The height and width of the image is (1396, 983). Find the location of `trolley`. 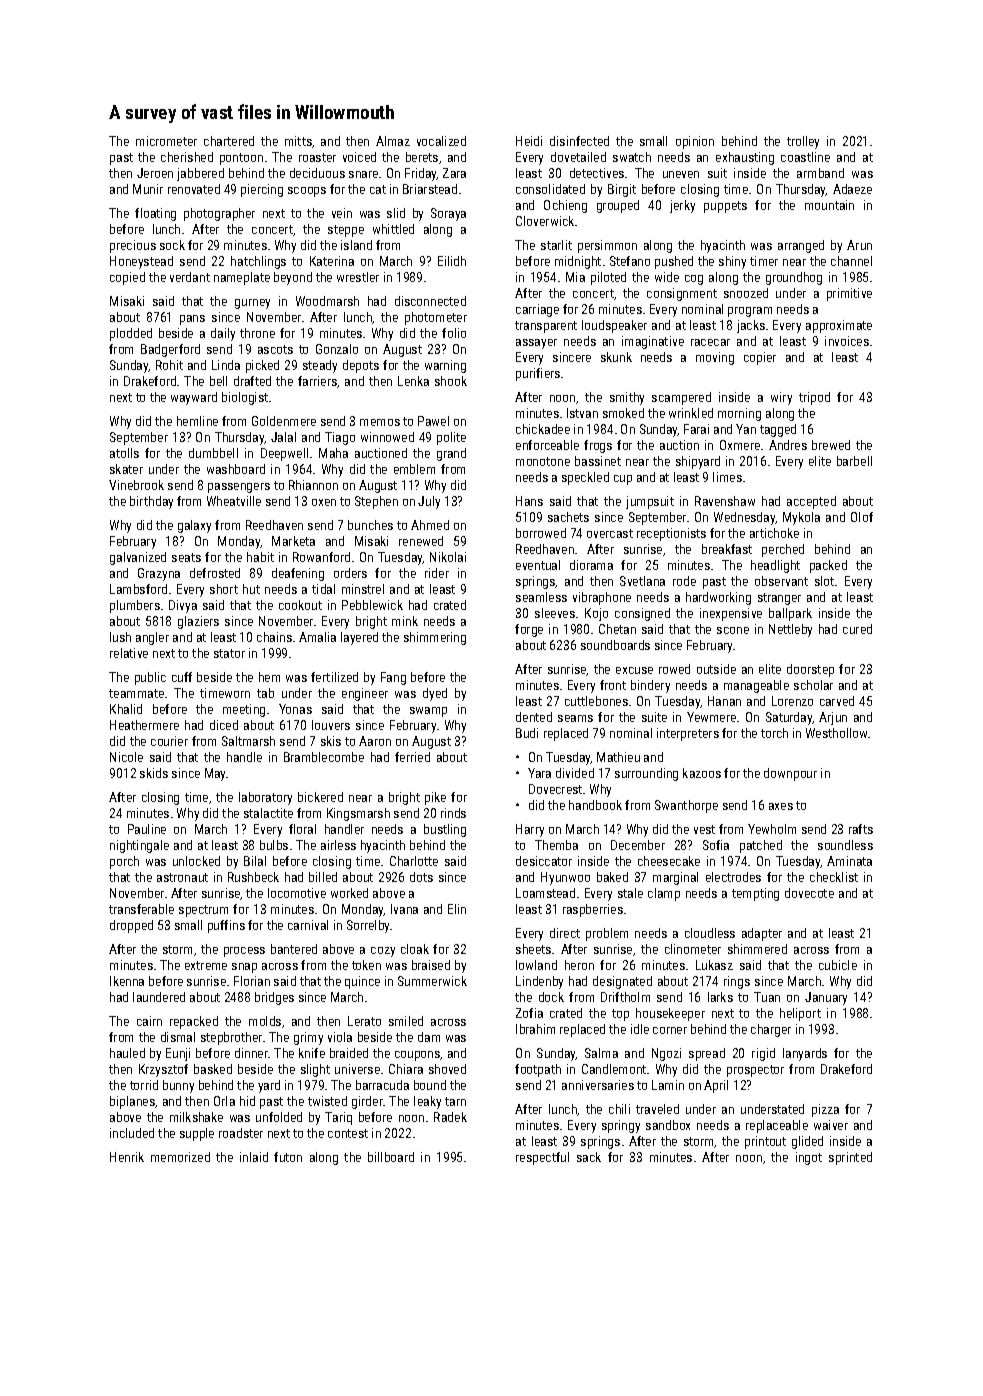

trolley is located at coordinates (803, 142).
